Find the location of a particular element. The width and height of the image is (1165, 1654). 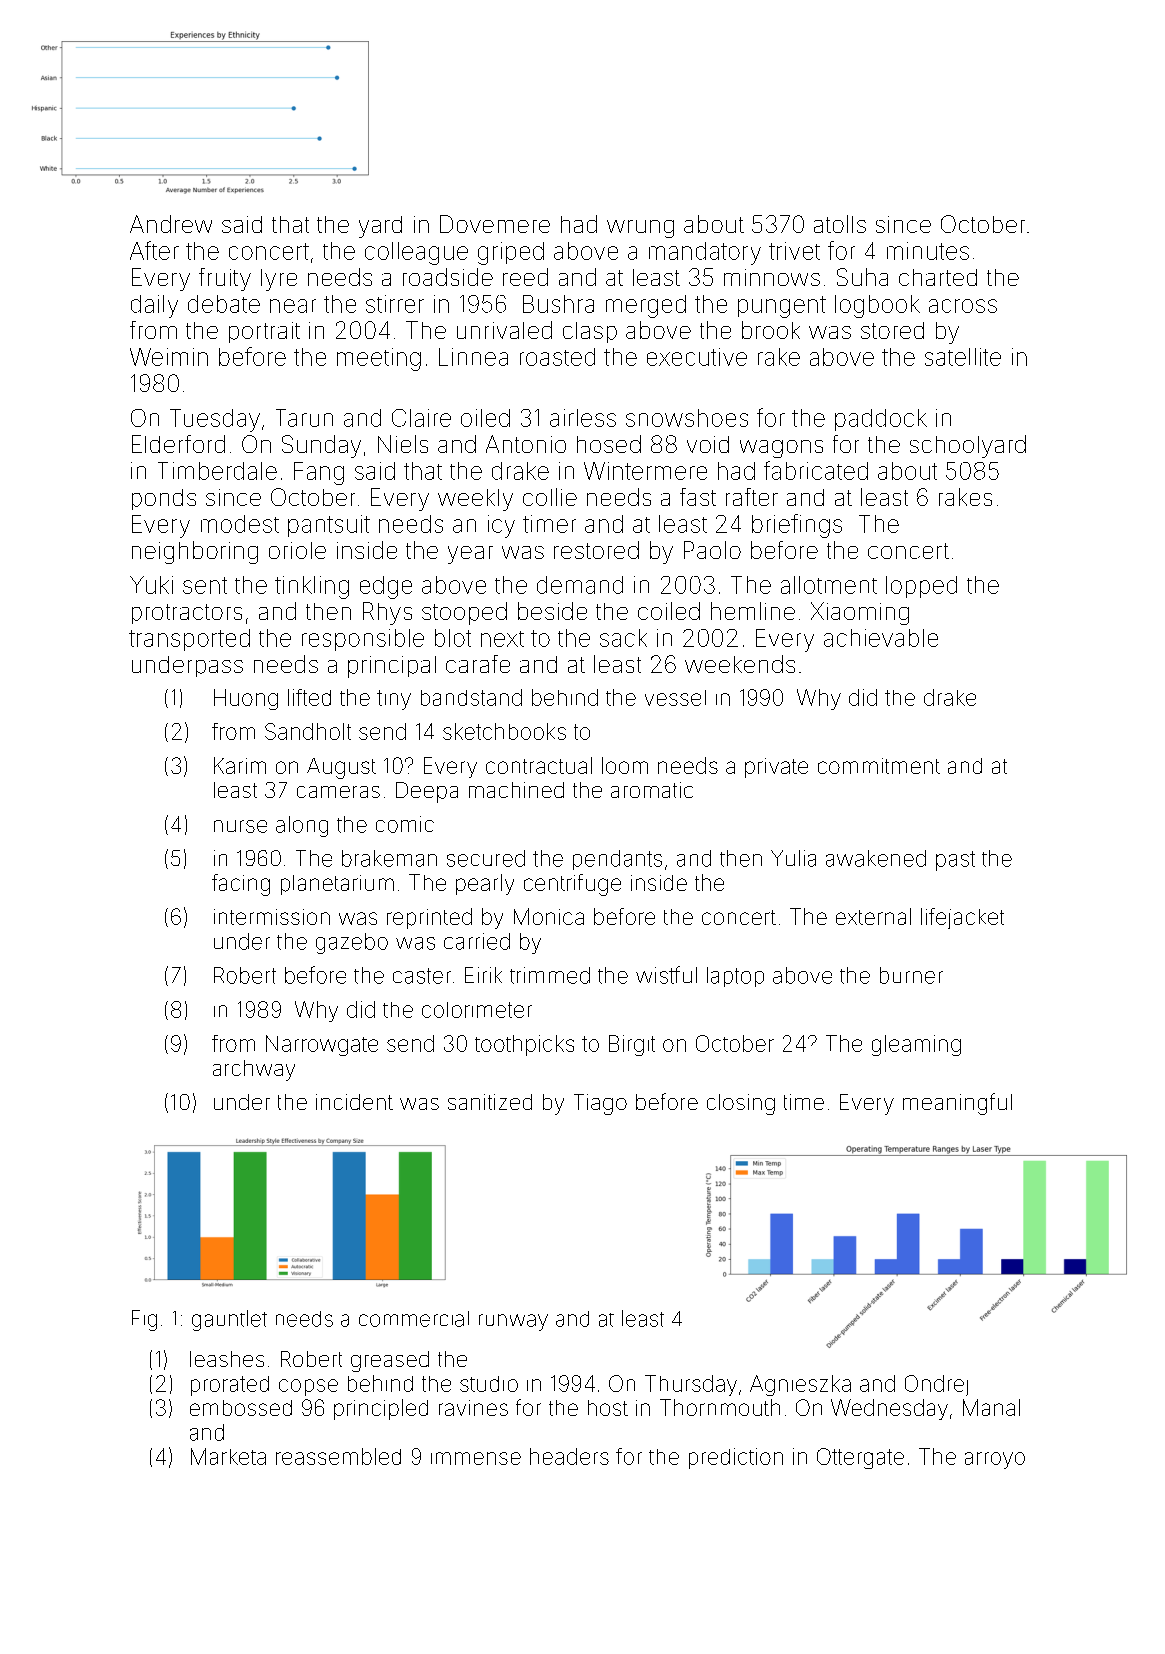

achievable is located at coordinates (881, 638).
